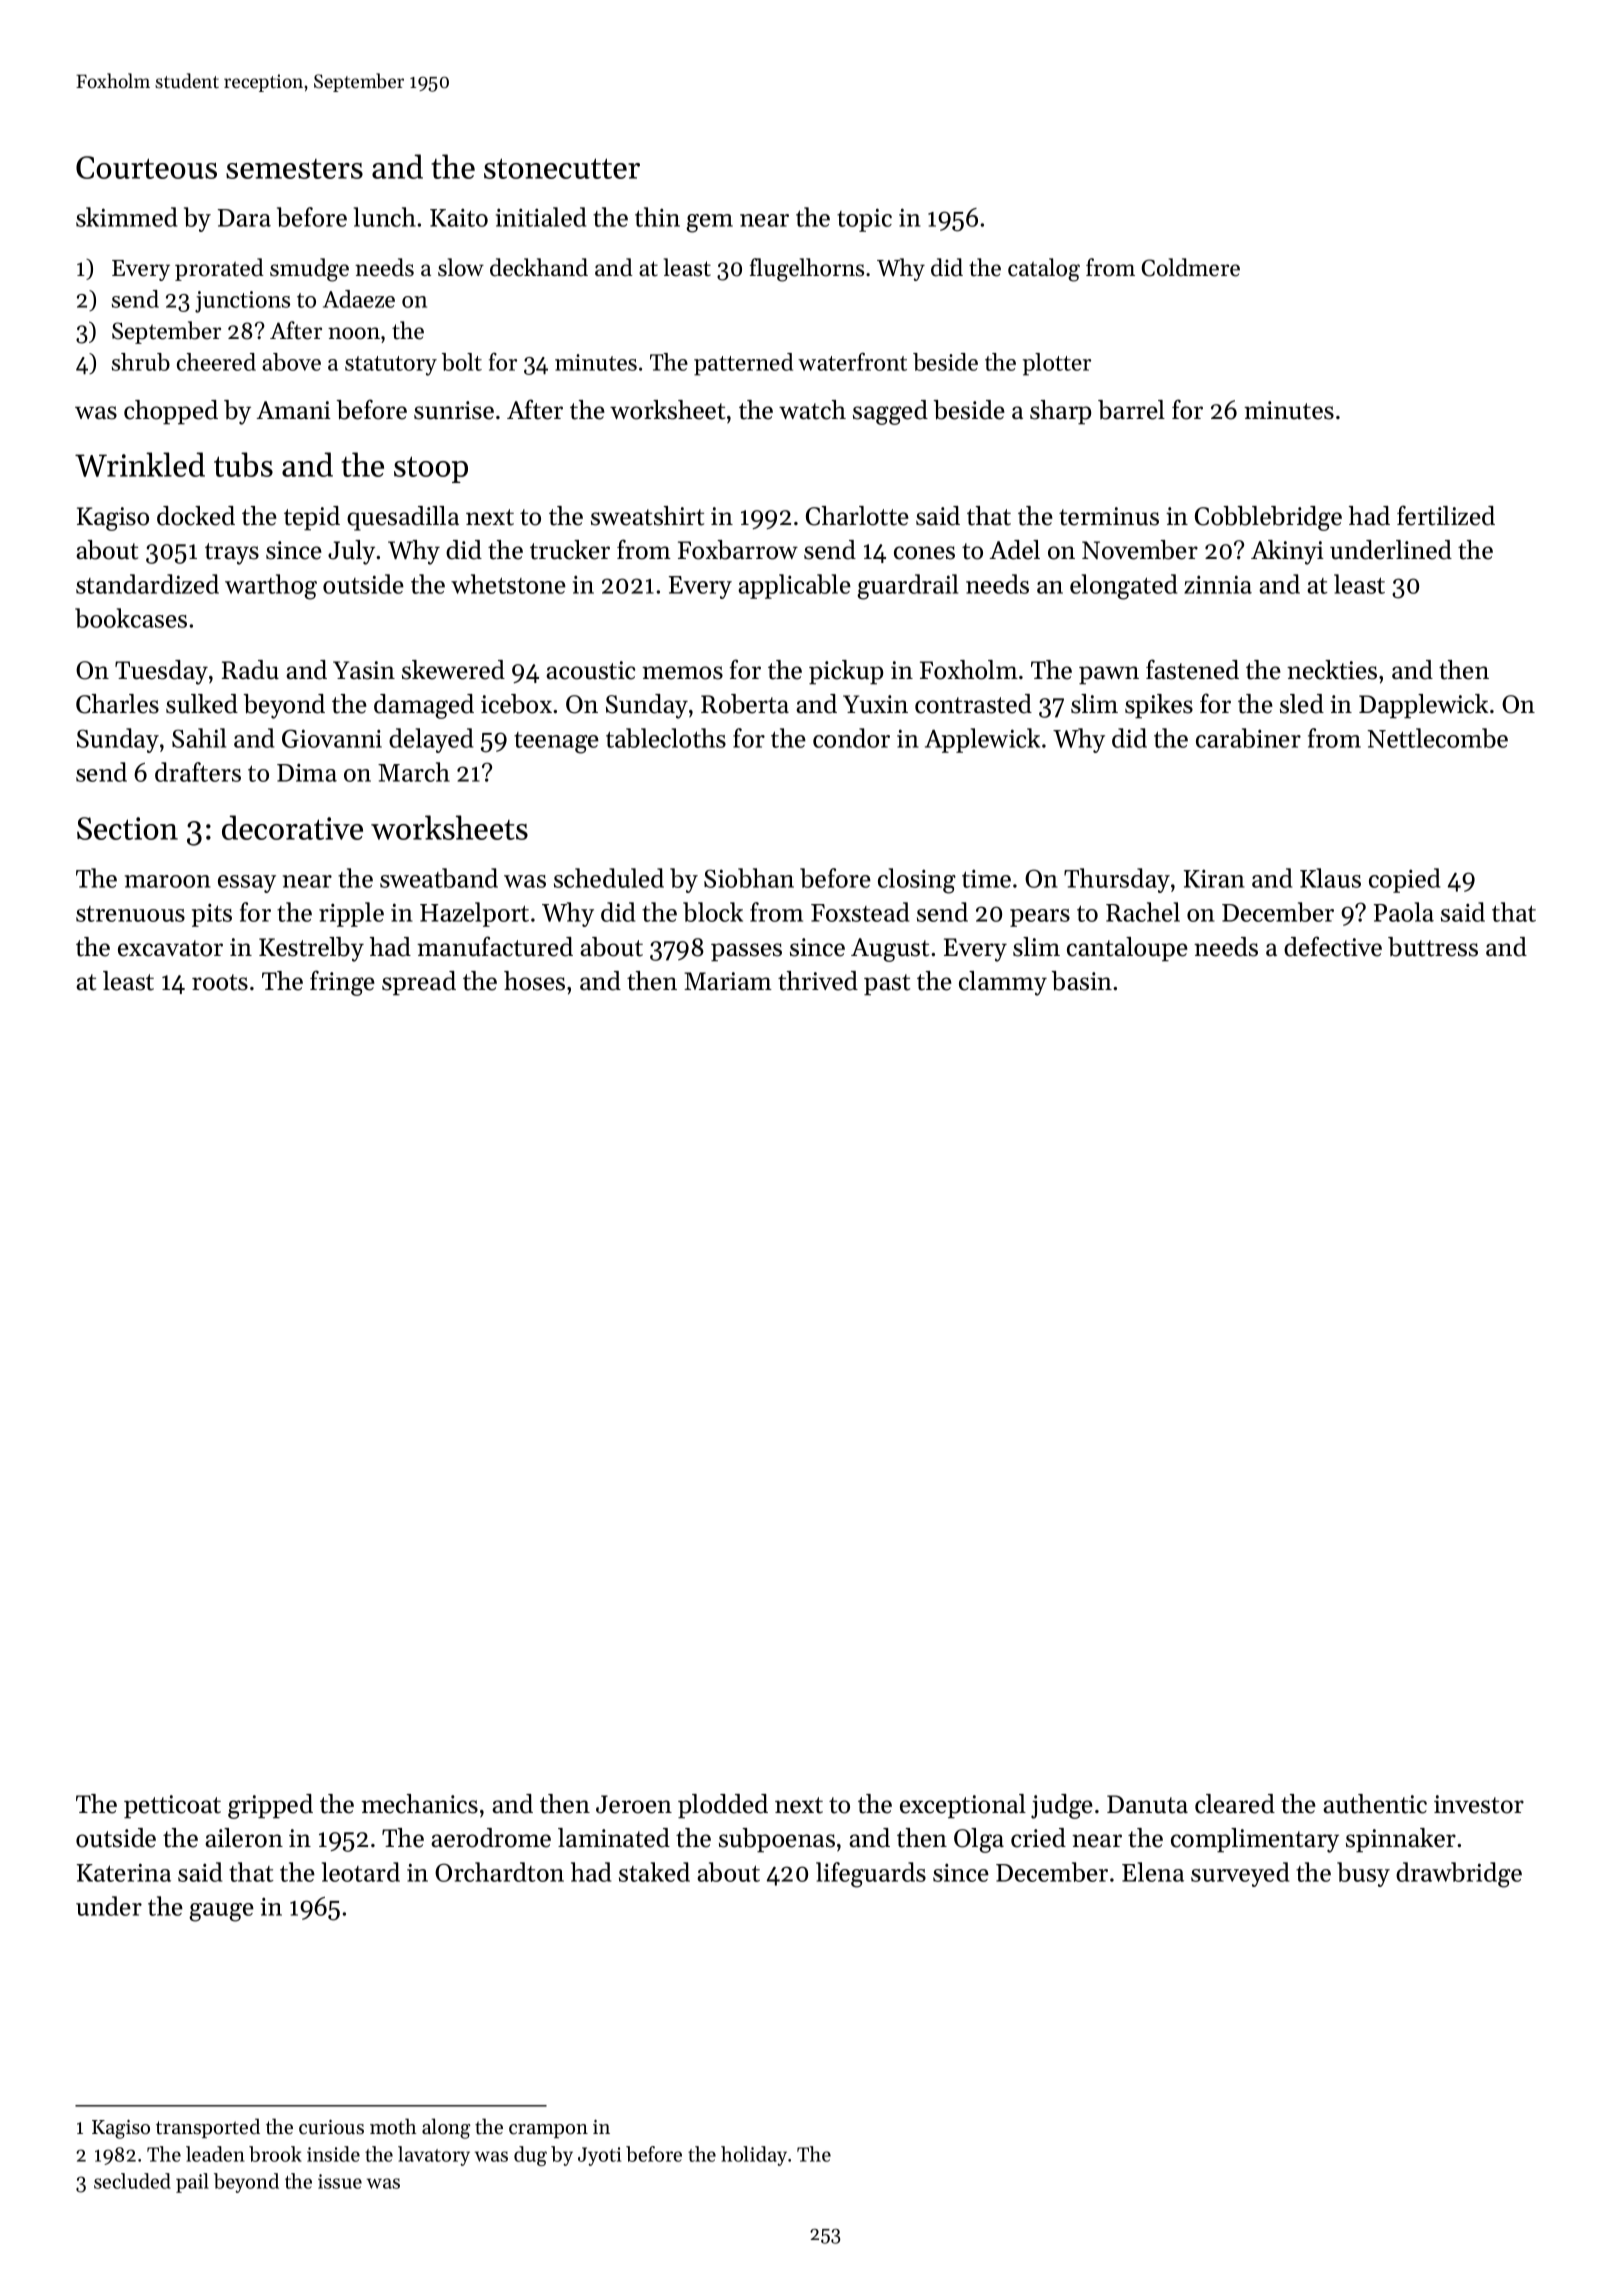 Image resolution: width=1620 pixels, height=2292 pixels. What do you see at coordinates (864, 220) in the screenshot?
I see `topic` at bounding box center [864, 220].
